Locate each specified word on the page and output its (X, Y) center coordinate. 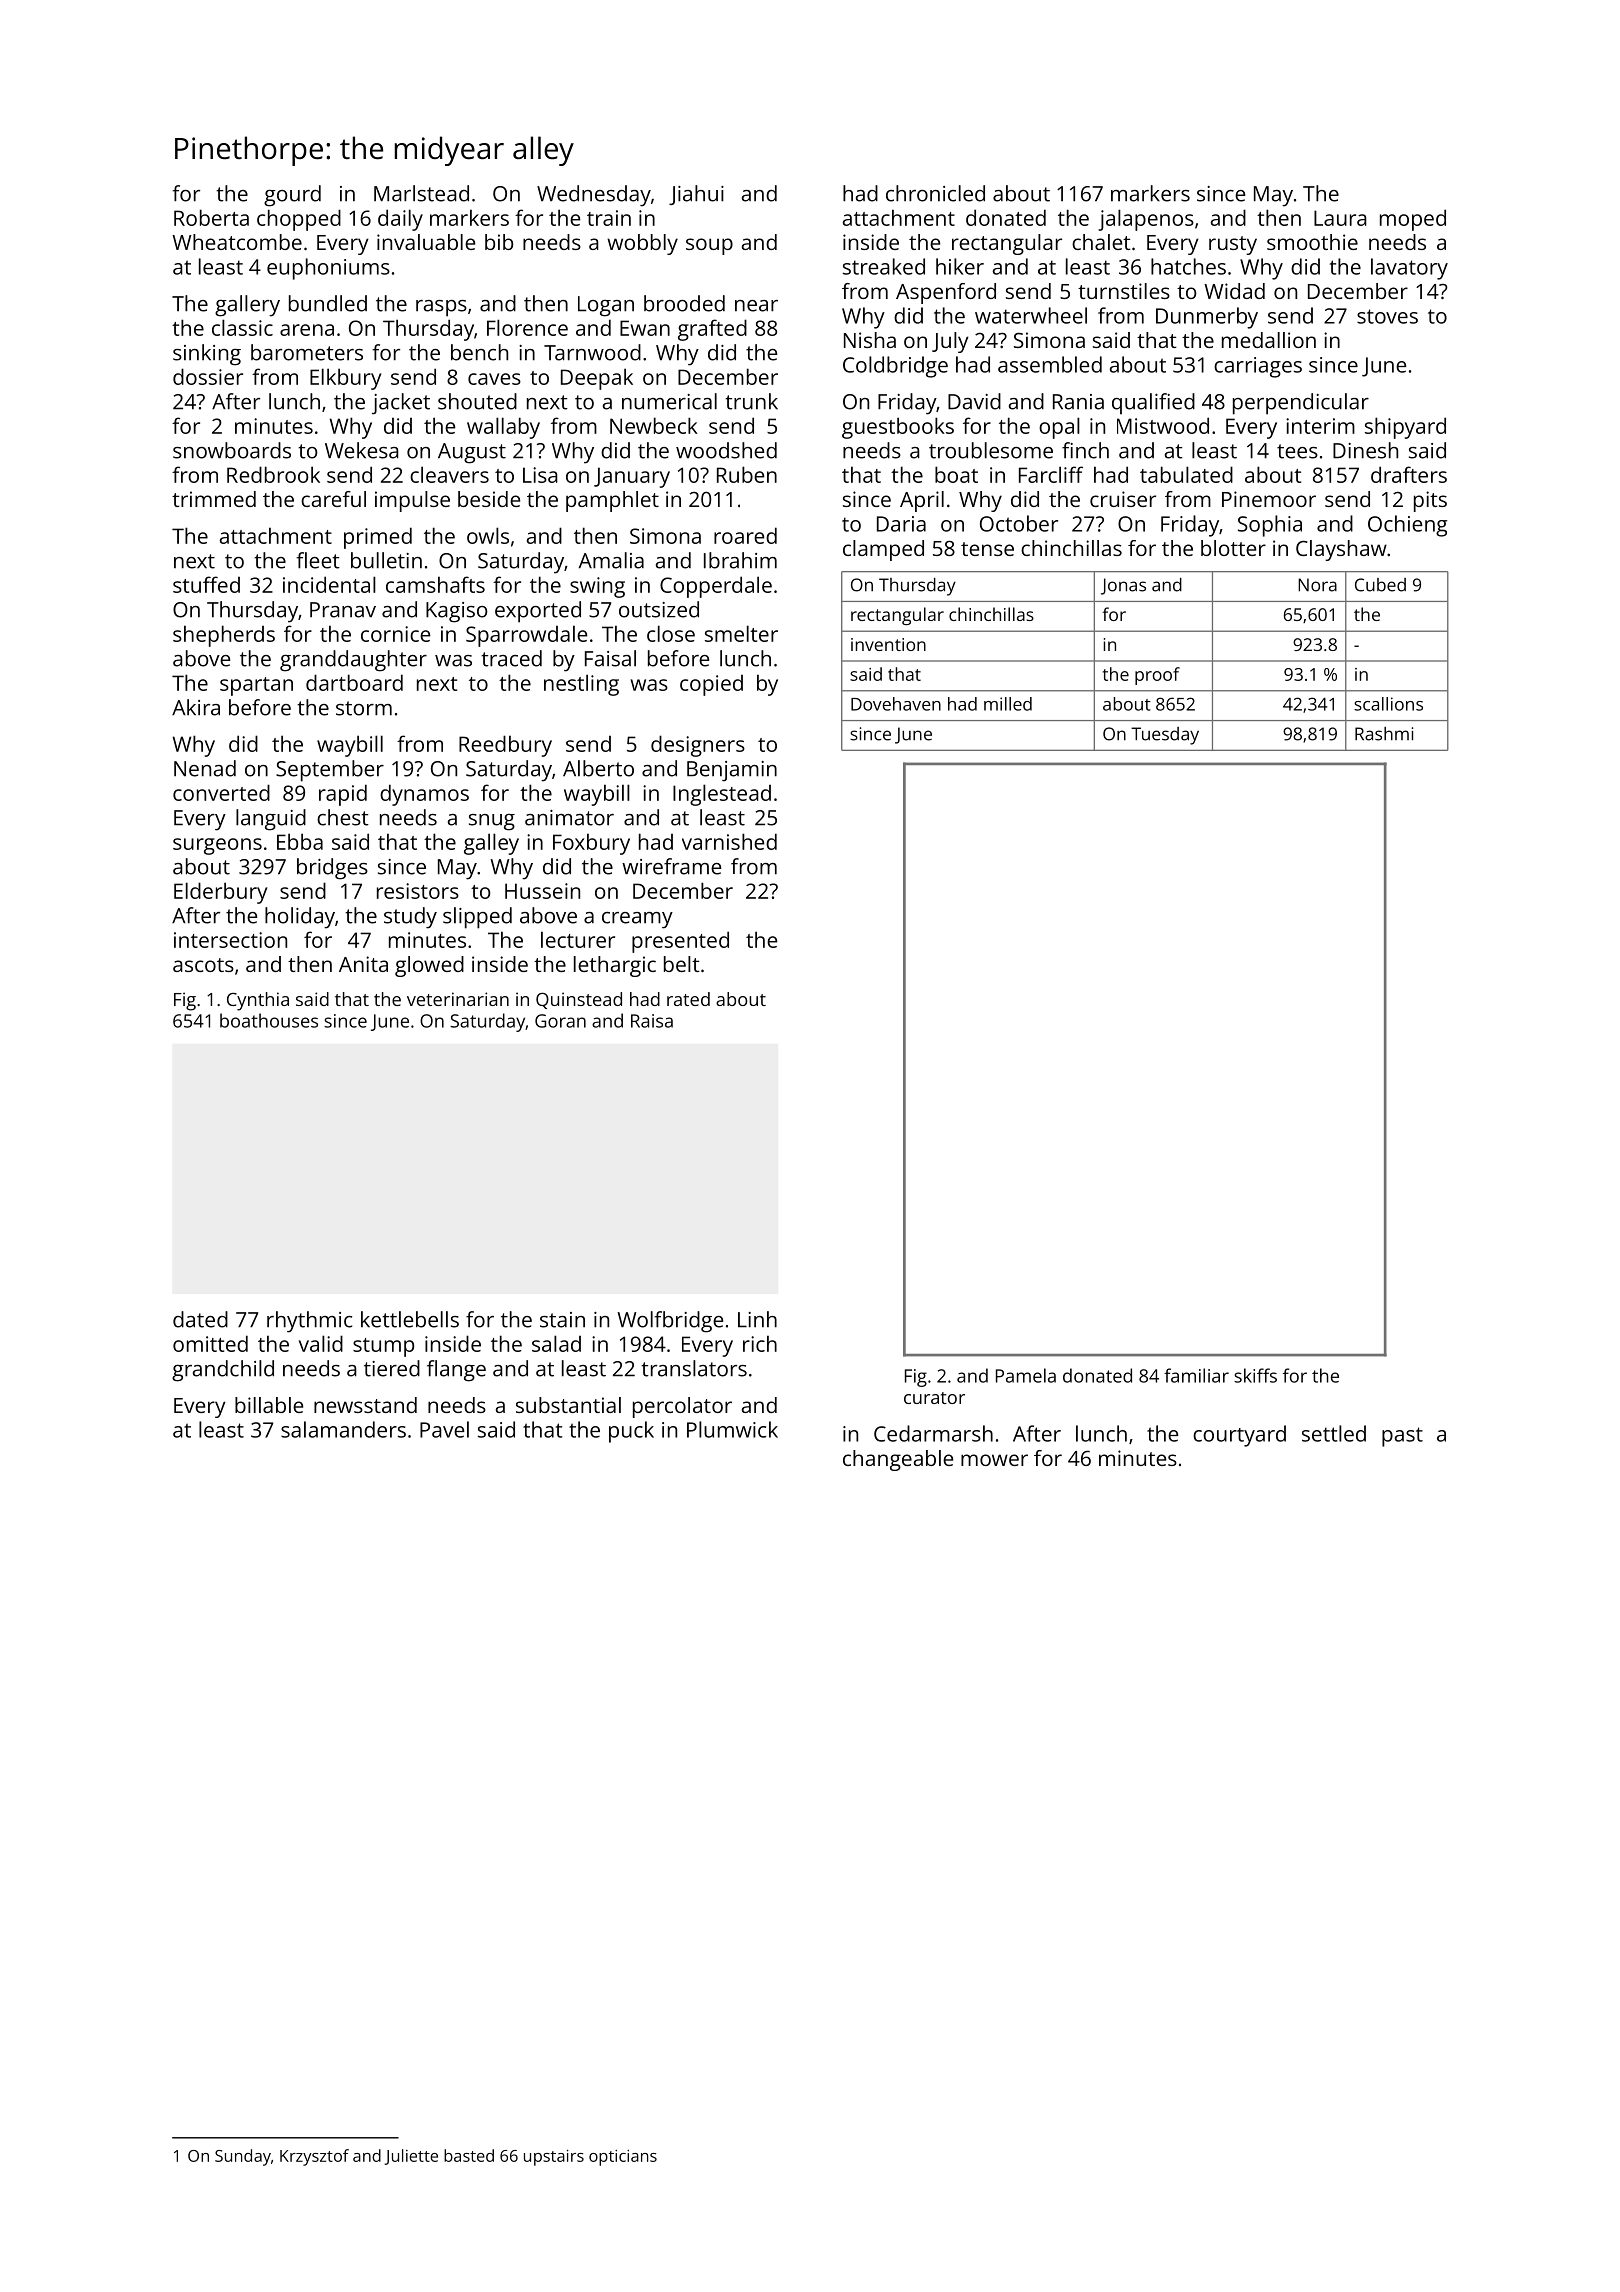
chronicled (935, 193)
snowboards (232, 450)
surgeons (217, 846)
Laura (1340, 218)
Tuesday (1165, 736)
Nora (1317, 585)
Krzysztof (314, 2157)
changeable (898, 1460)
